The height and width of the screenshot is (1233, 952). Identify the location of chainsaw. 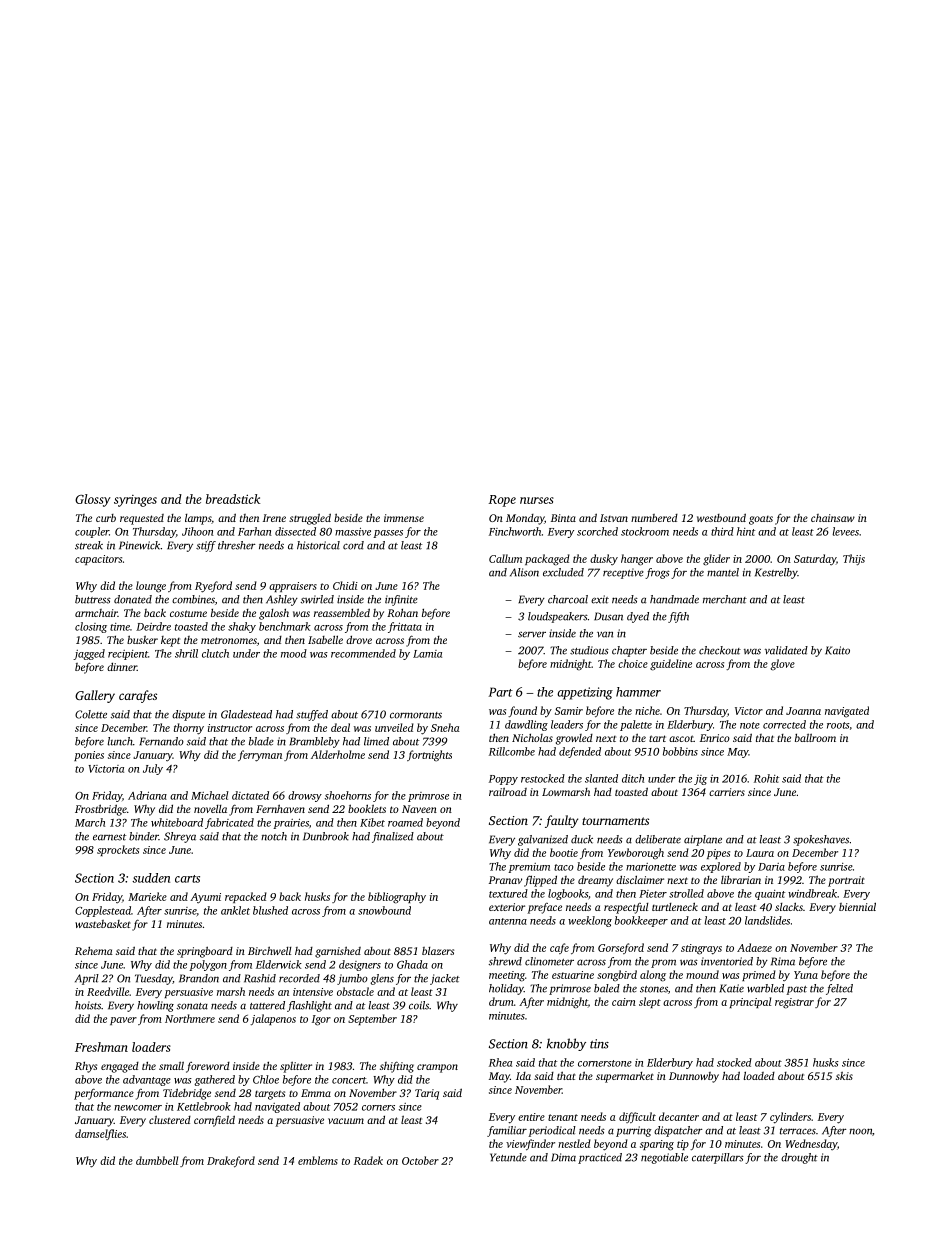
(833, 518).
